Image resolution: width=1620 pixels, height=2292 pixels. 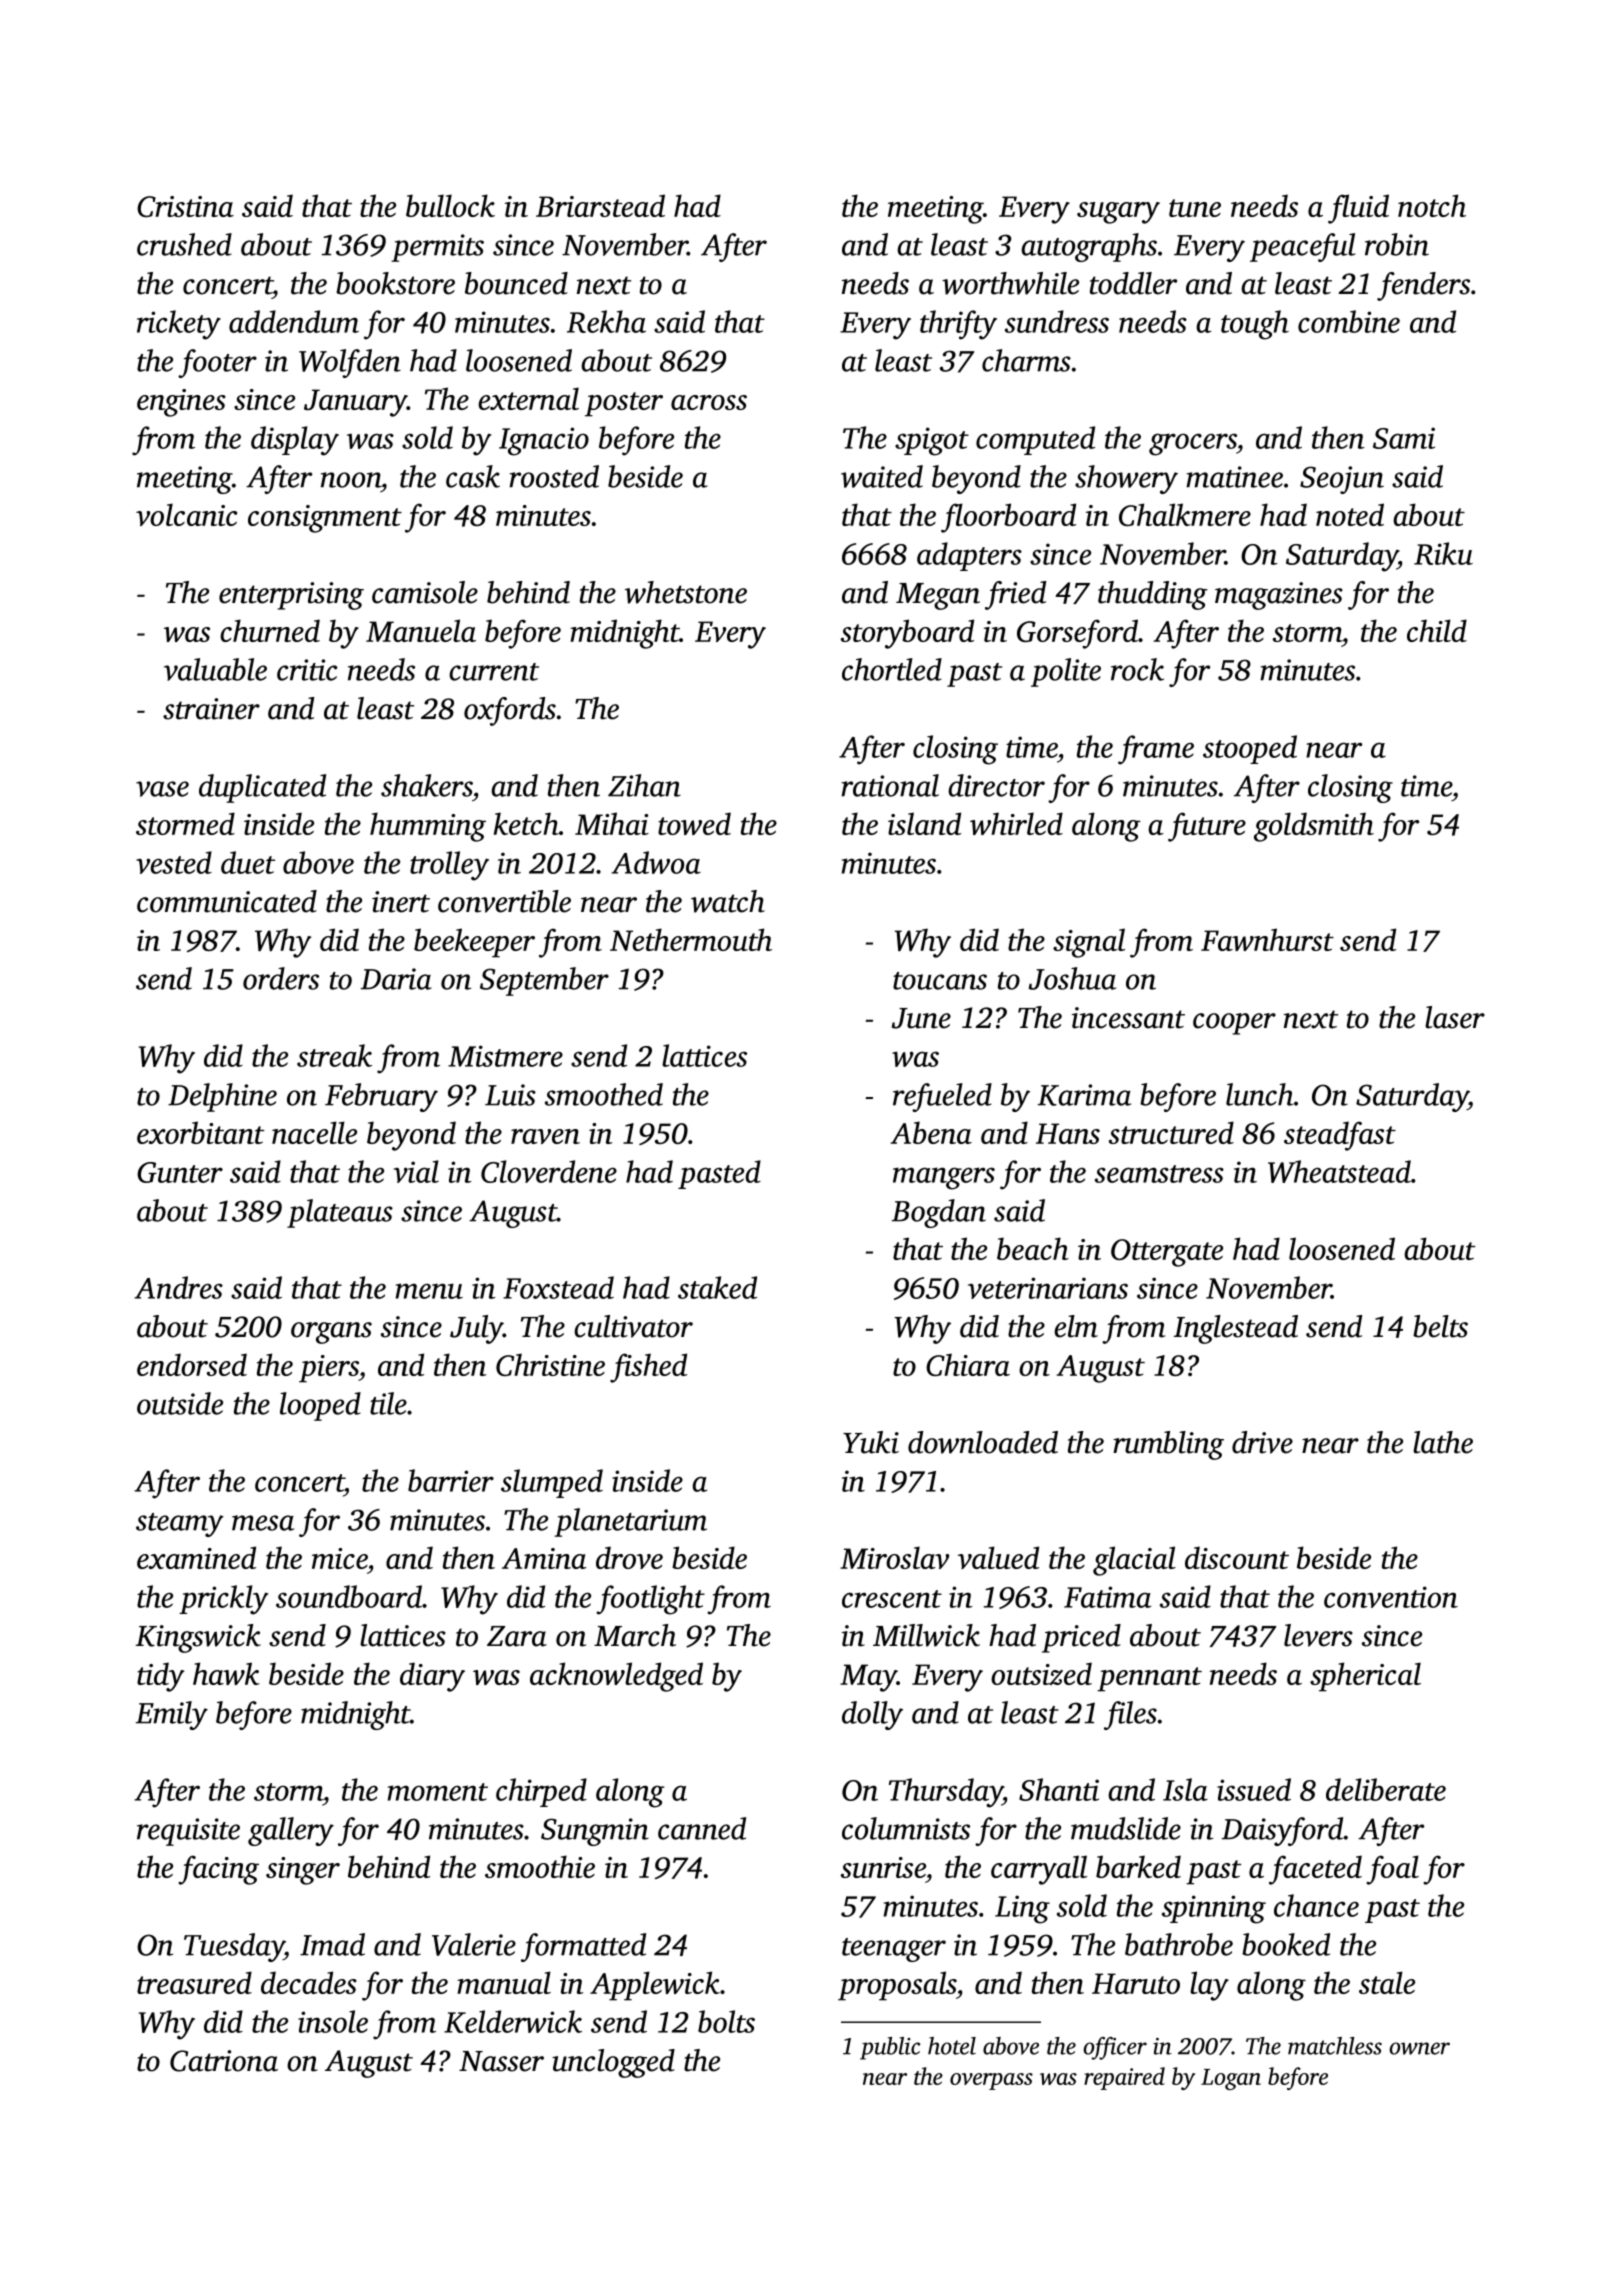 I want to click on incessant, so click(x=1128, y=1018).
